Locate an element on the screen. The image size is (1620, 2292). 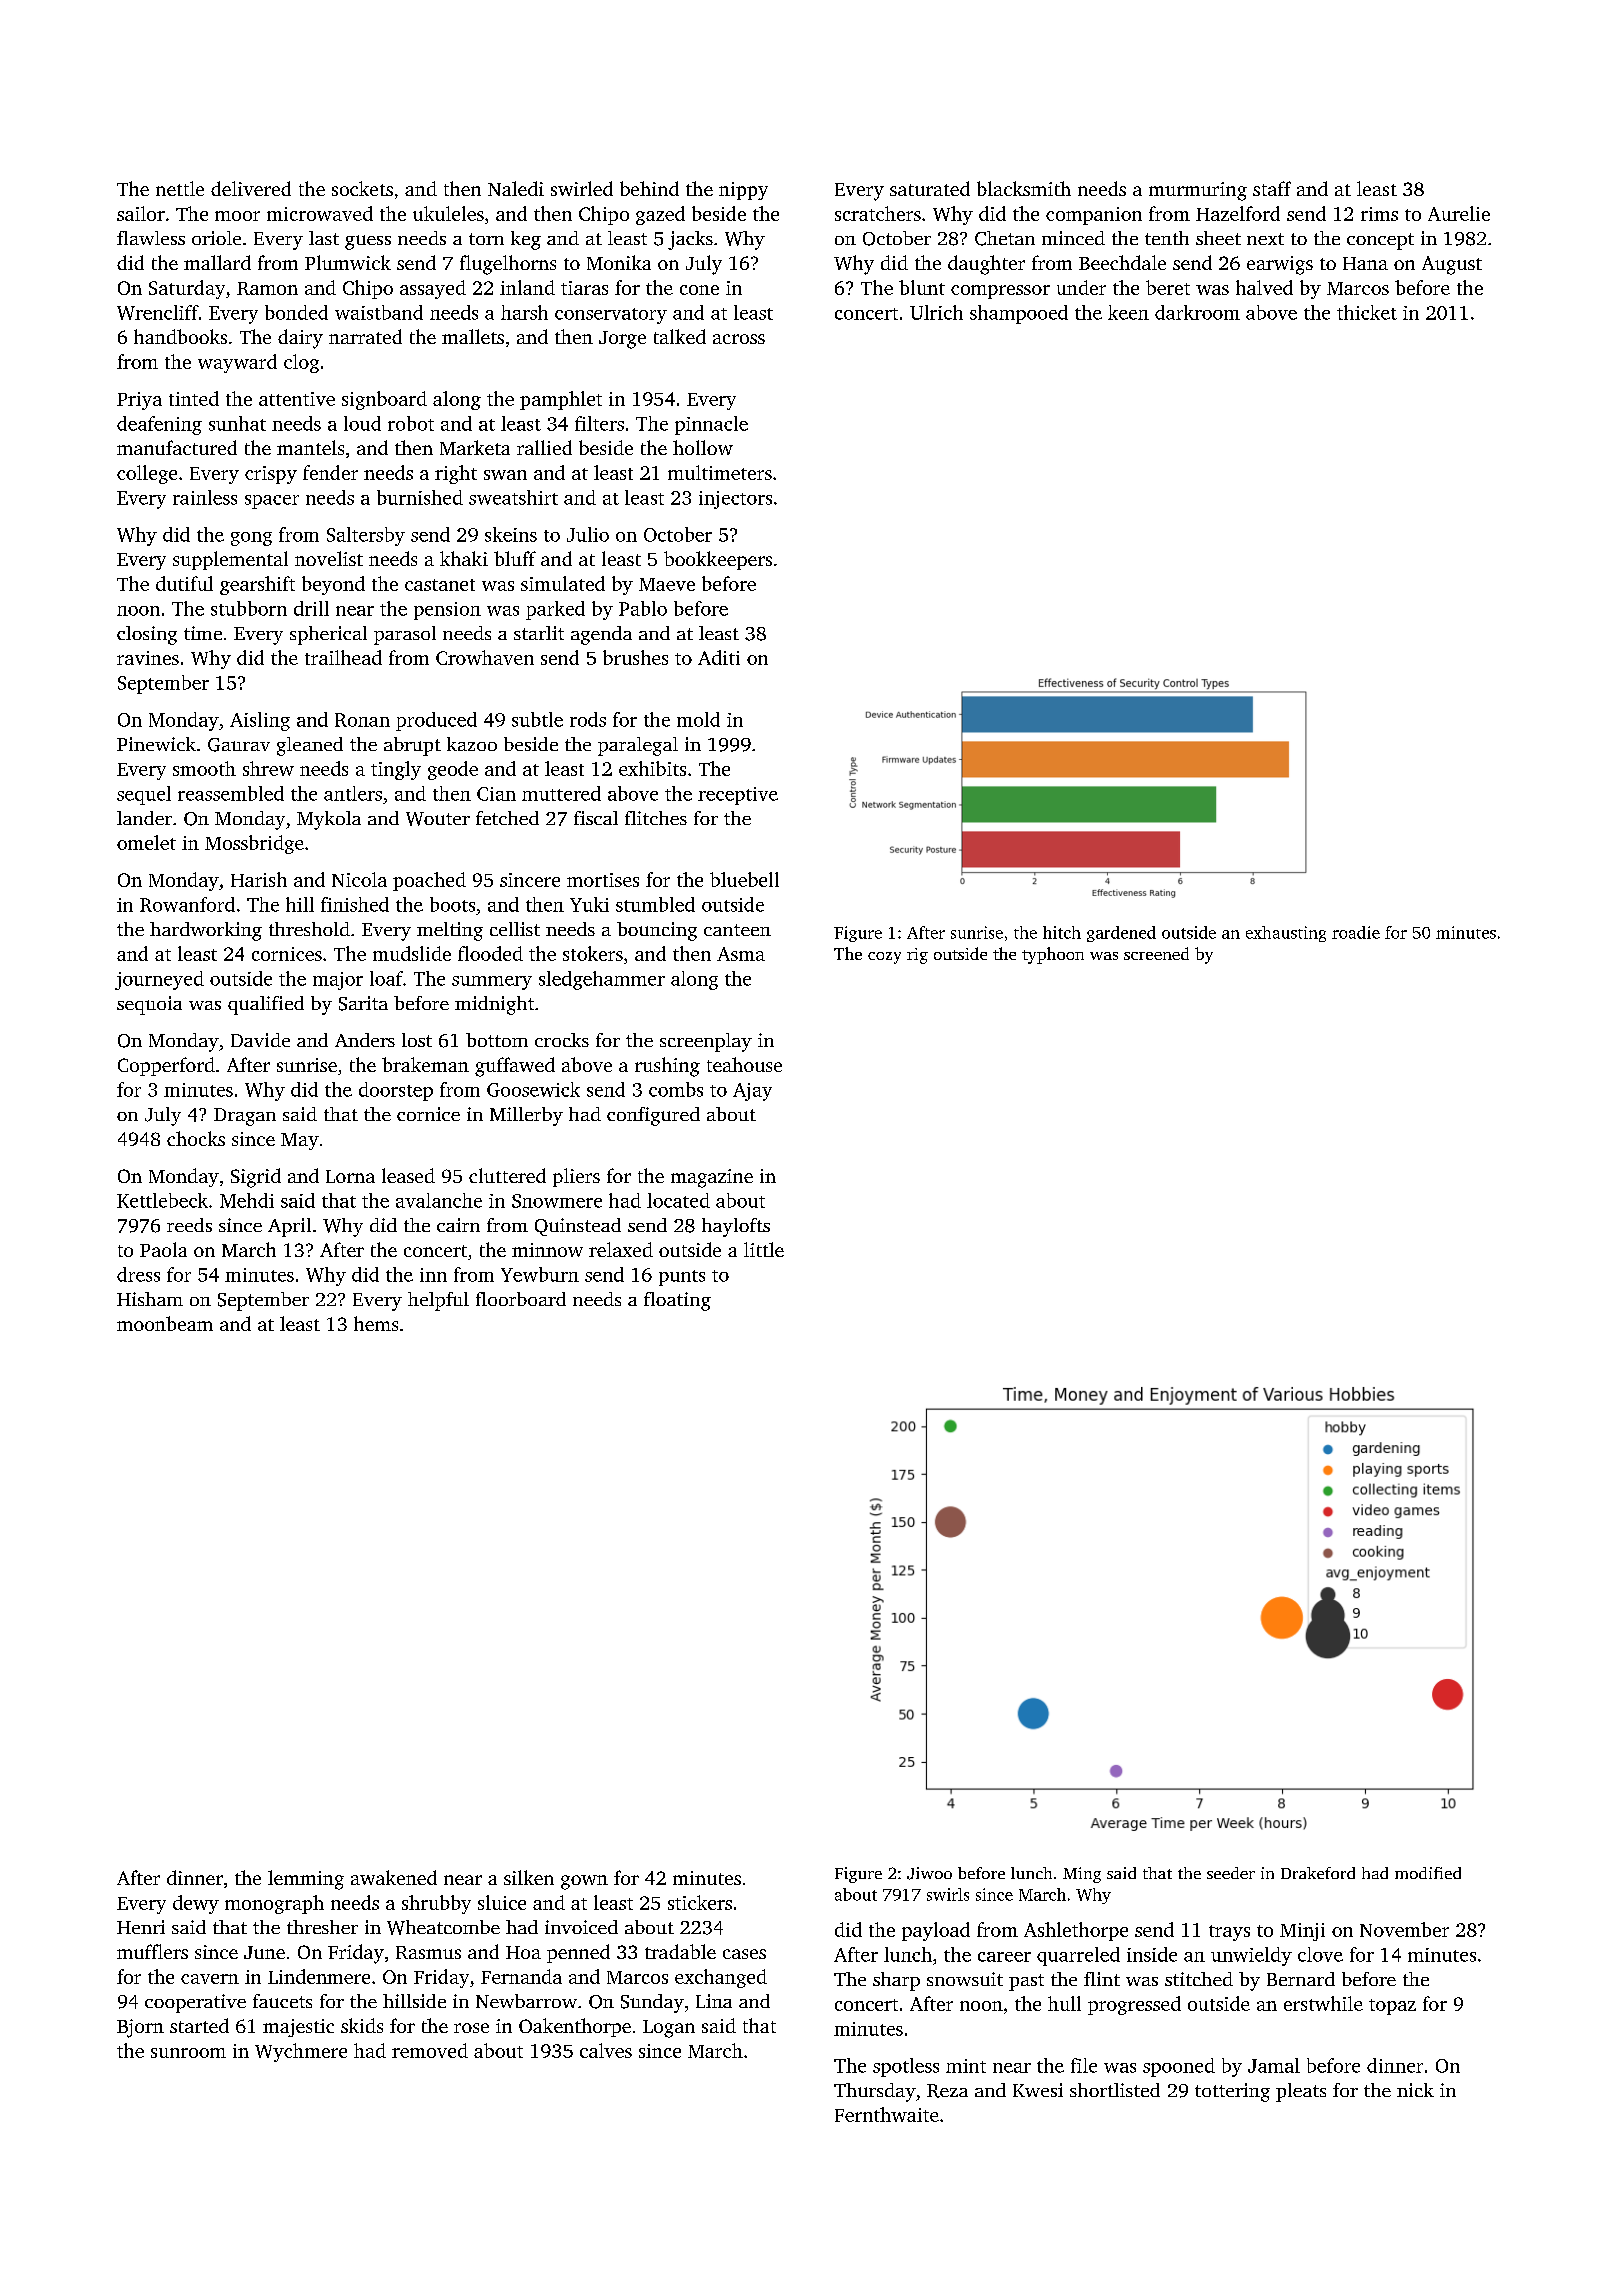
little is located at coordinates (764, 1249).
